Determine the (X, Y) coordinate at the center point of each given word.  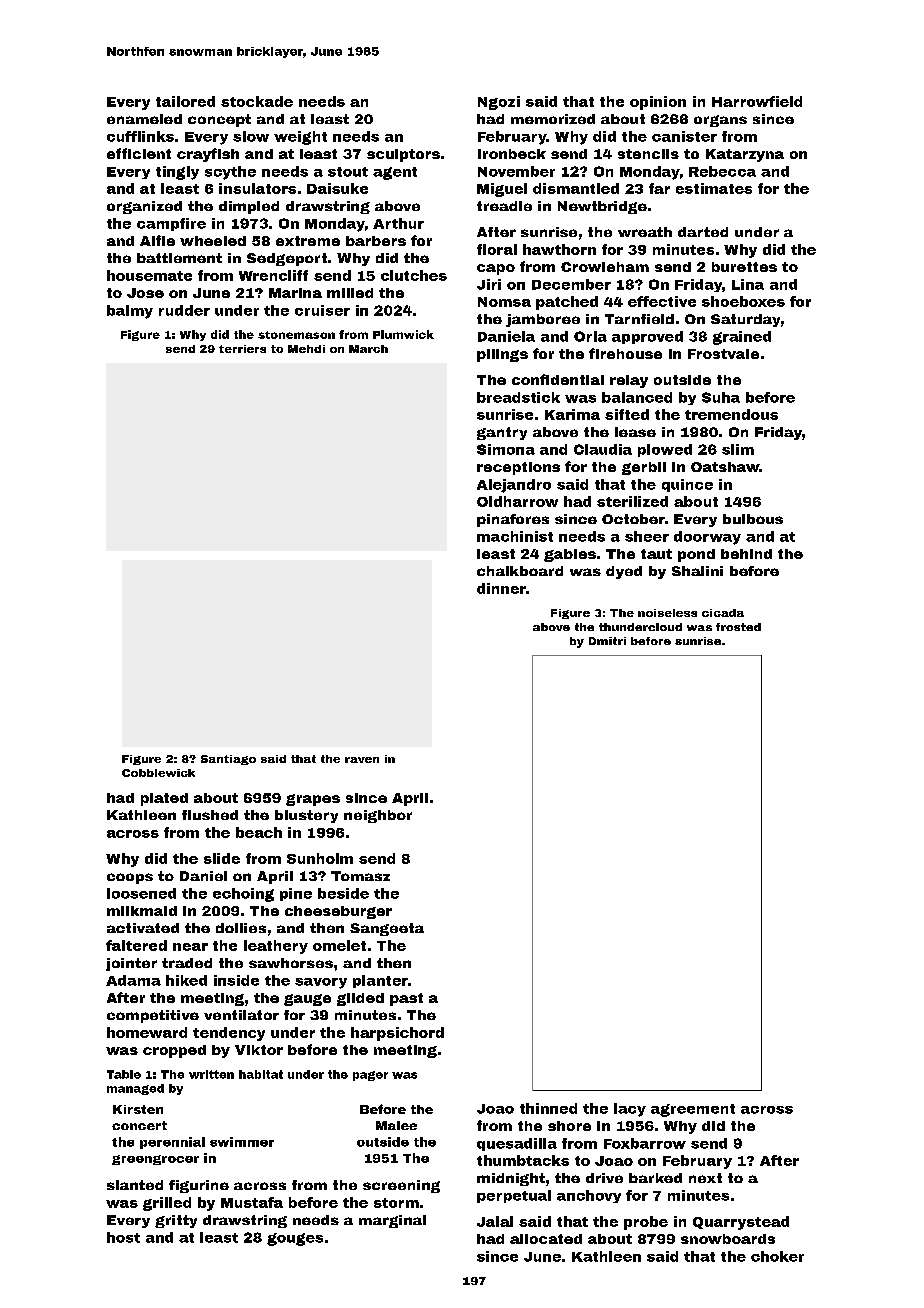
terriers (242, 349)
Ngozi (499, 103)
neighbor (378, 816)
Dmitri (607, 641)
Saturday (745, 320)
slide (222, 858)
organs (720, 121)
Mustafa (252, 1202)
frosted (738, 627)
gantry (502, 433)
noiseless (667, 613)
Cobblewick (158, 773)
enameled (144, 119)
